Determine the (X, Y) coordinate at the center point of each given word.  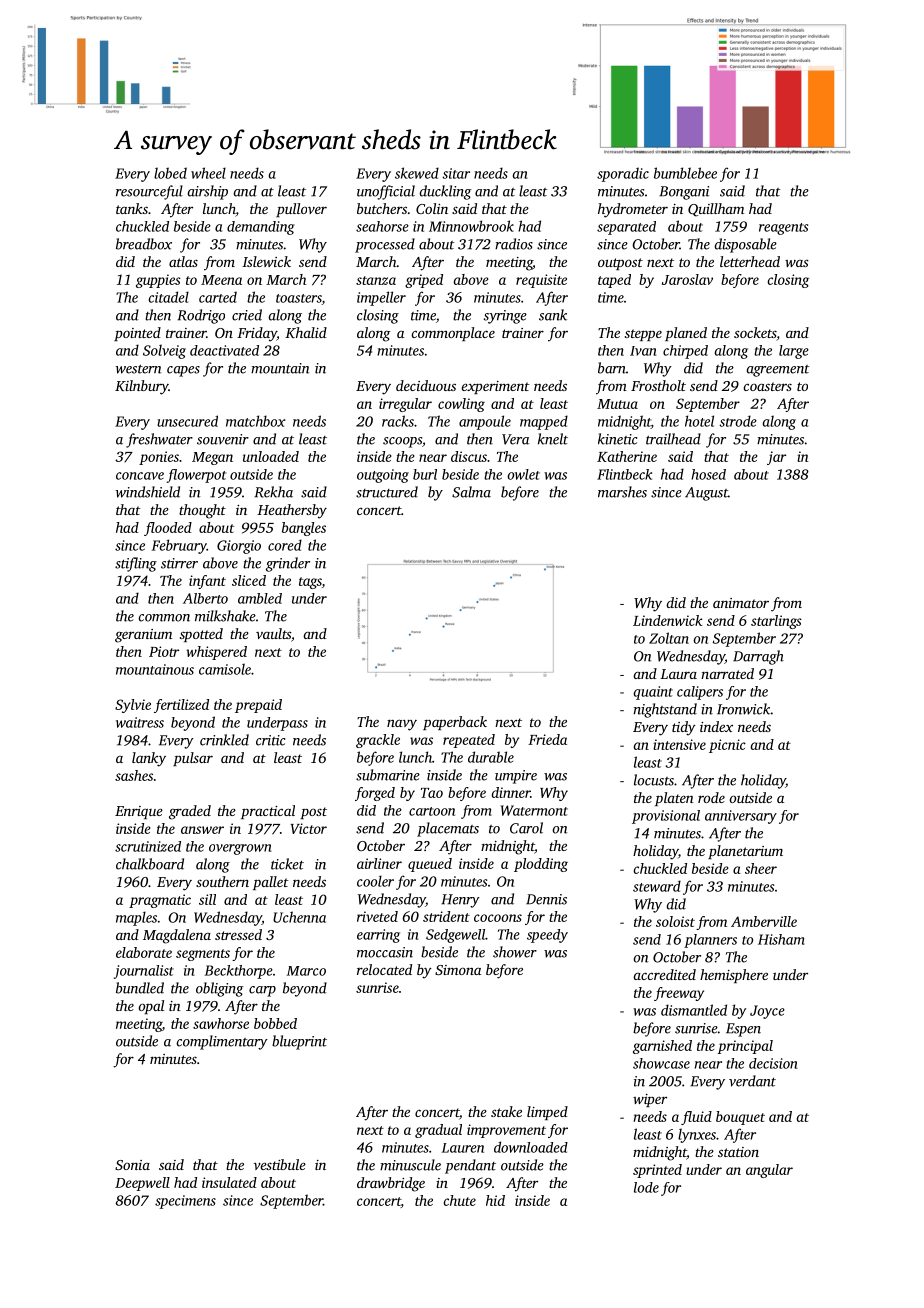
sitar (456, 173)
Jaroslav (687, 279)
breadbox (144, 244)
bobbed (275, 1023)
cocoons (498, 918)
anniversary (741, 817)
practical (268, 812)
